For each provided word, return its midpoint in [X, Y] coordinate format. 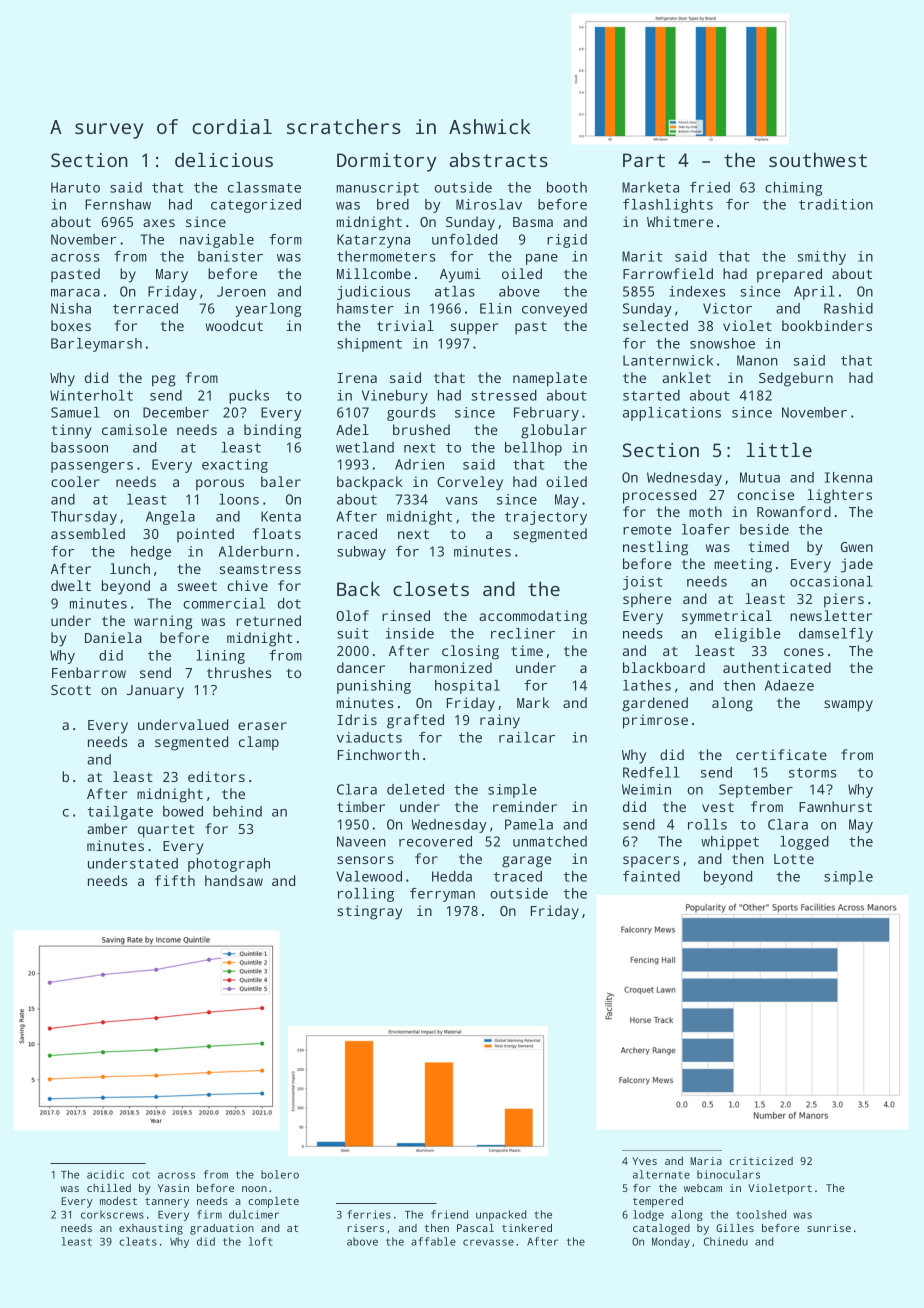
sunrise [829, 1228]
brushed [421, 429]
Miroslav [489, 204]
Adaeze [789, 685]
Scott [71, 690]
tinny [71, 431]
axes [159, 223]
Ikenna [848, 477]
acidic [105, 1174]
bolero [280, 1174]
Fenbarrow [89, 672]
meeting [743, 565]
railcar [527, 737]
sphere [647, 600]
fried [710, 187]
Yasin [173, 1188]
